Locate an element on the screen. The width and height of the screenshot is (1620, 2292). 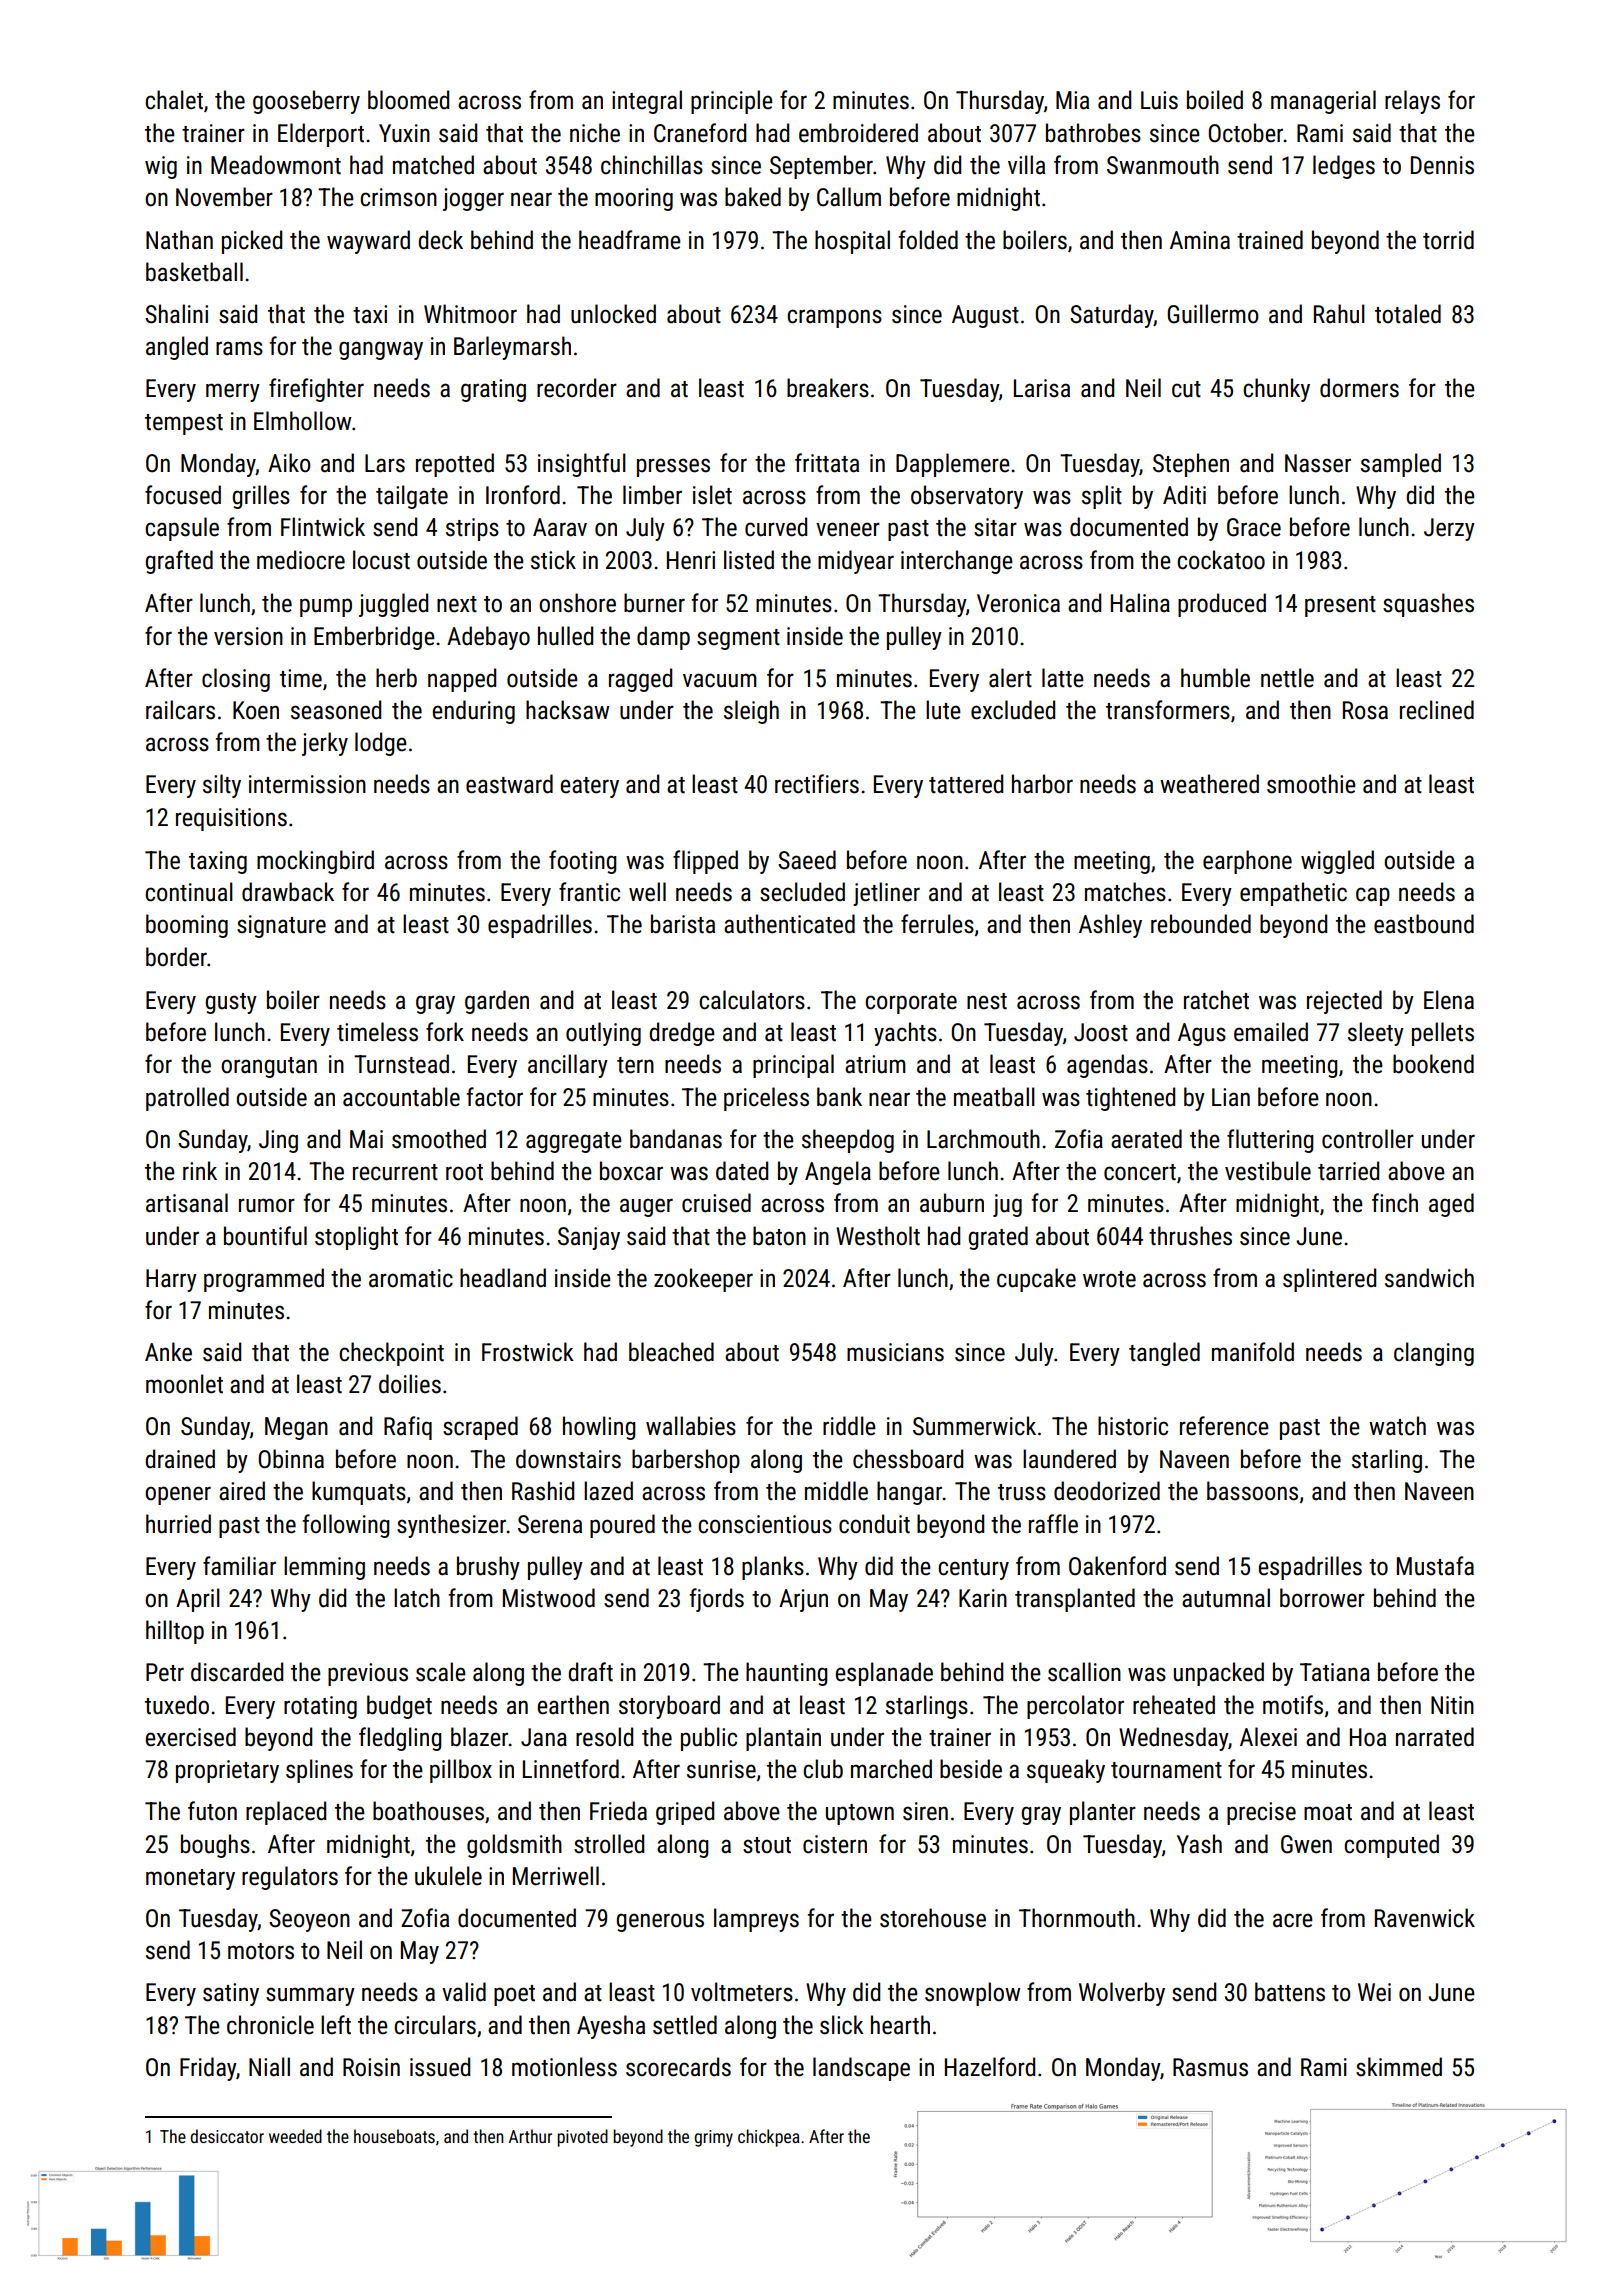
planter is located at coordinates (1103, 1813).
